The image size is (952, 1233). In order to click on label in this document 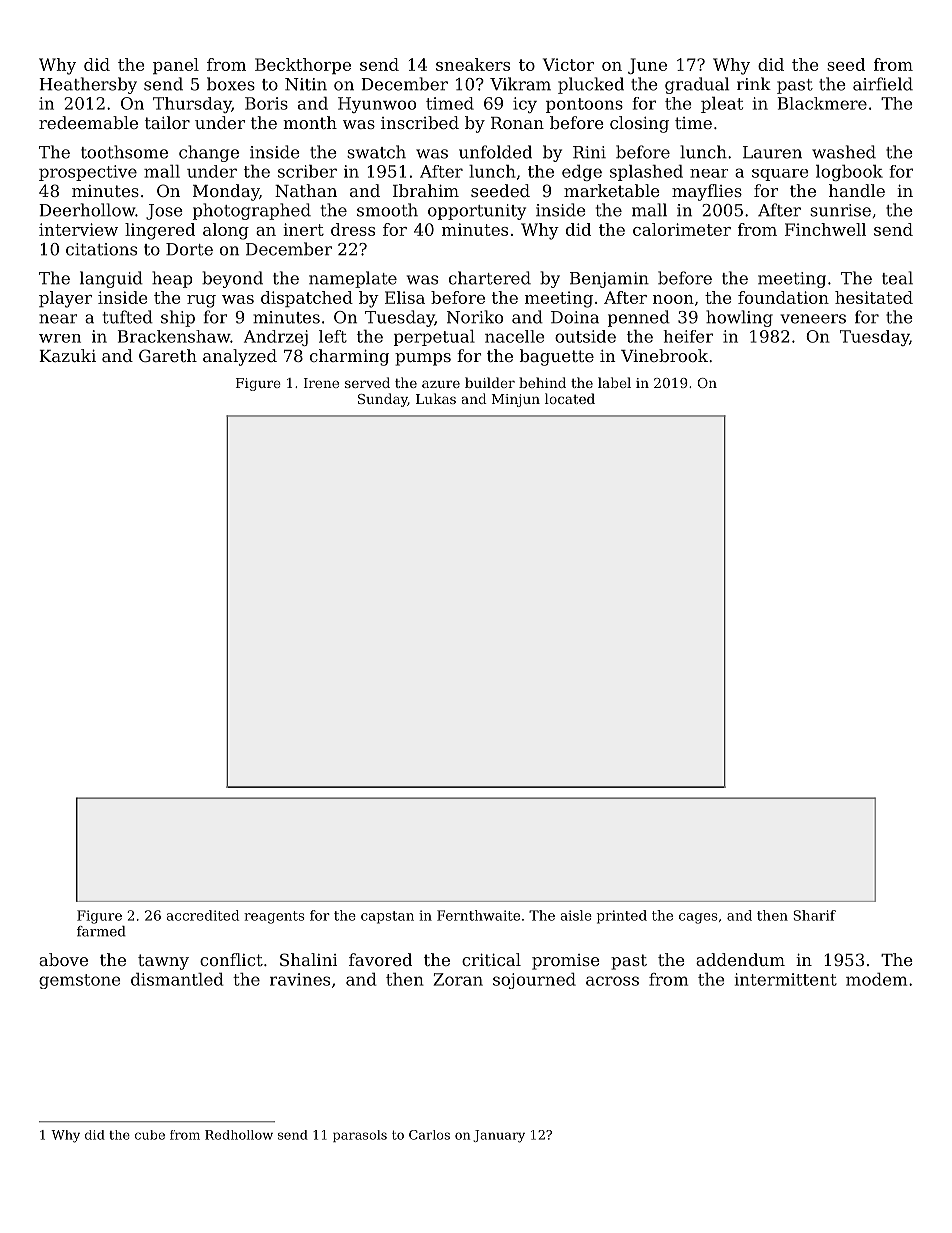, I will do `click(614, 382)`.
